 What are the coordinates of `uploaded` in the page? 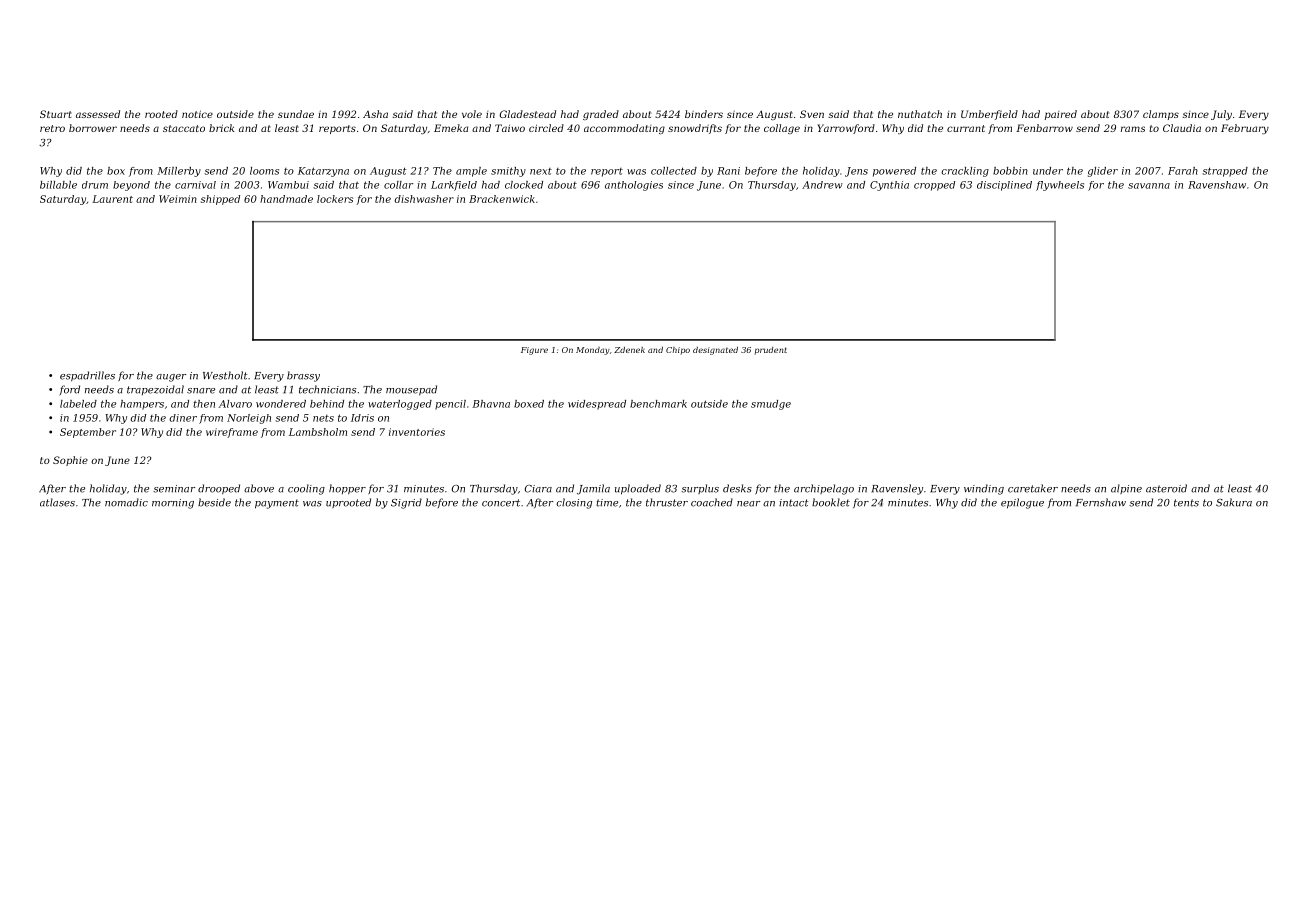 It's located at (638, 489).
